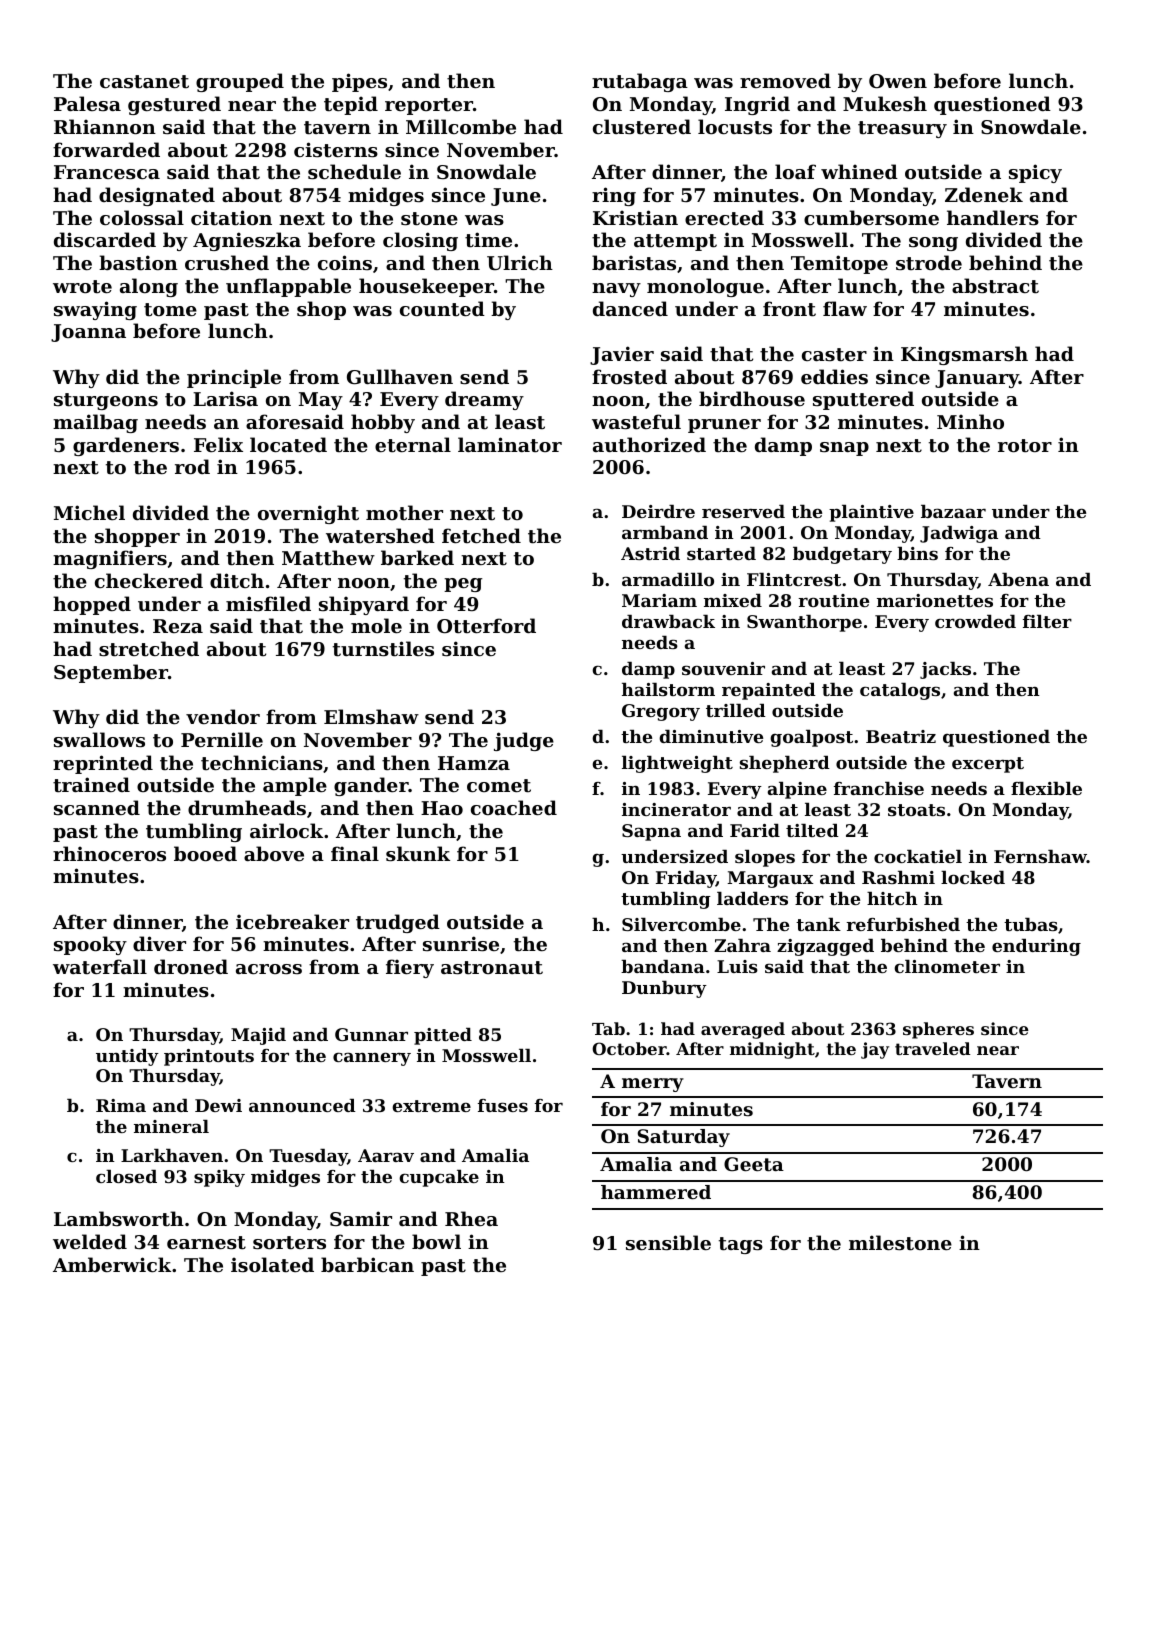 The height and width of the document is (1634, 1156). I want to click on Majid, so click(258, 1036).
